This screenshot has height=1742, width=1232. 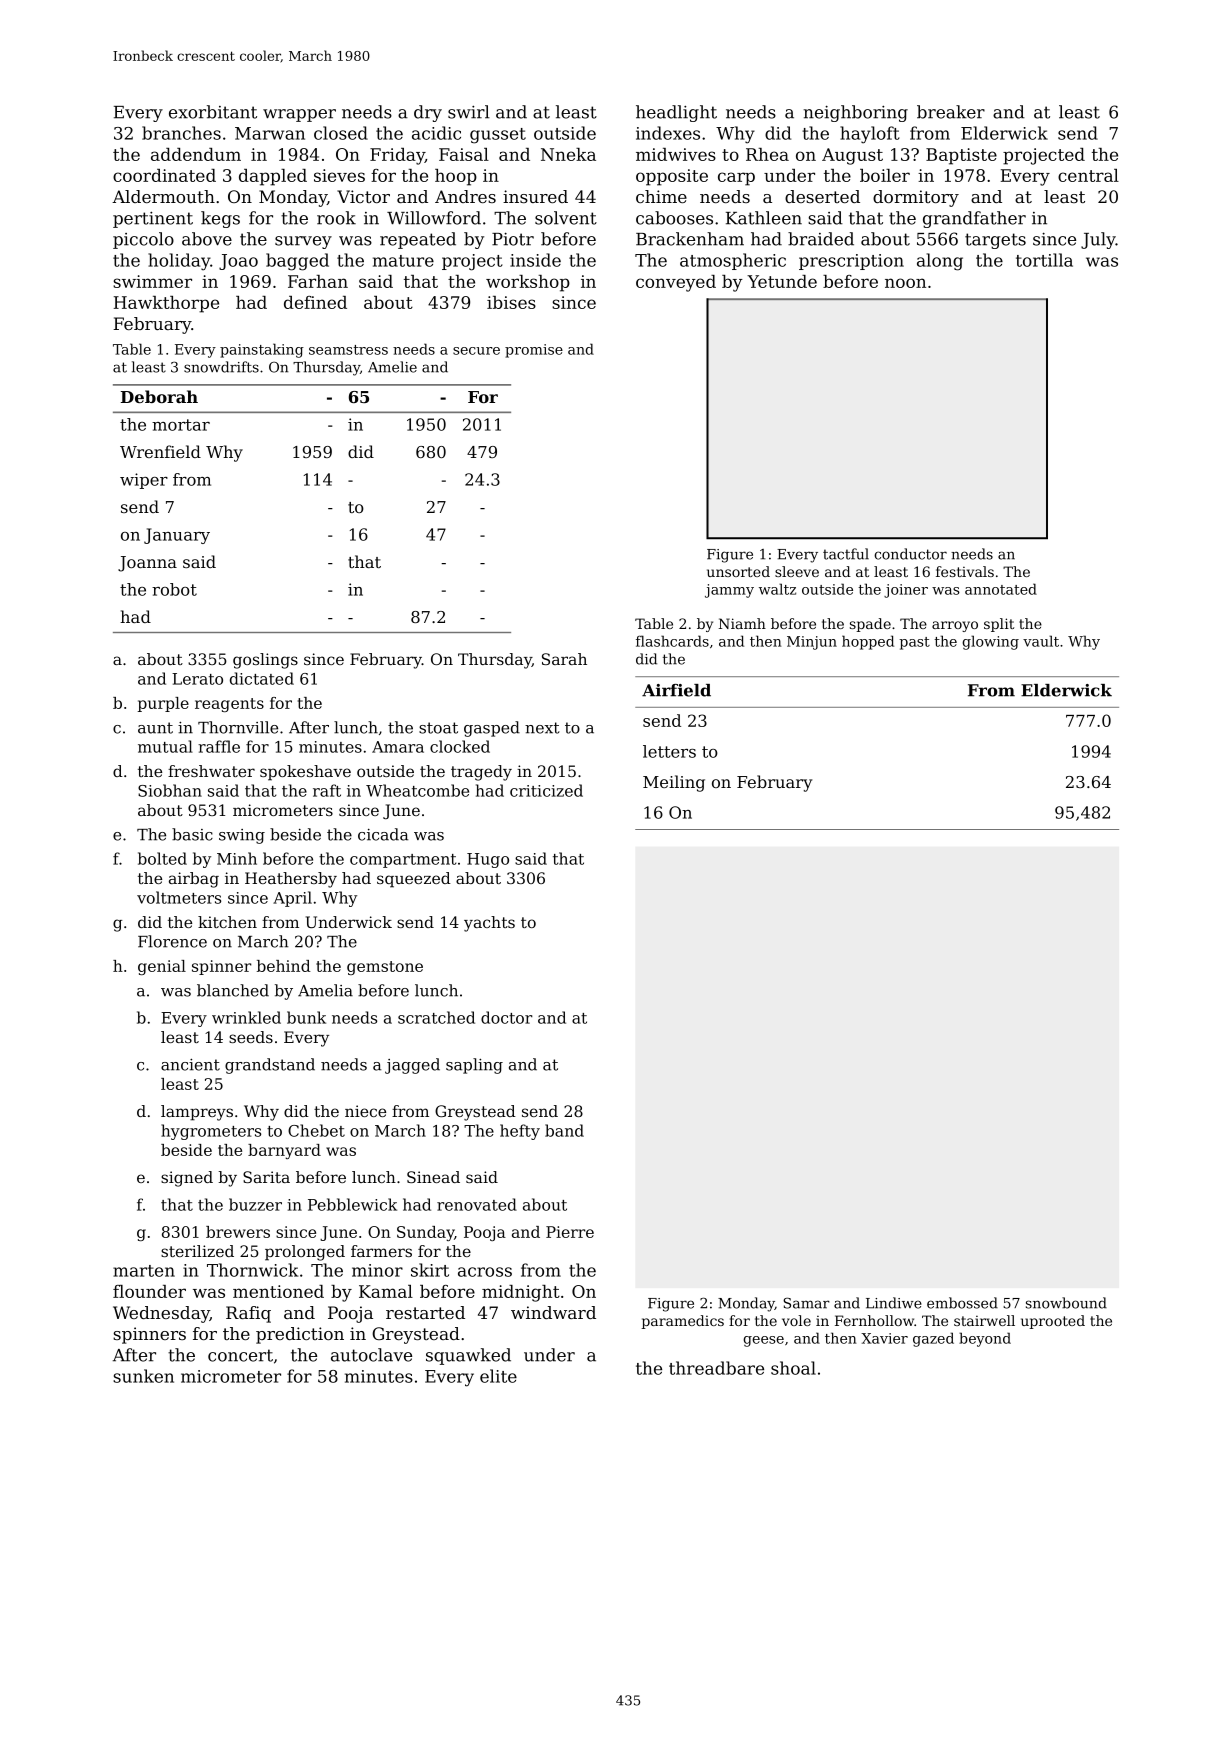 I want to click on past, so click(x=914, y=643).
